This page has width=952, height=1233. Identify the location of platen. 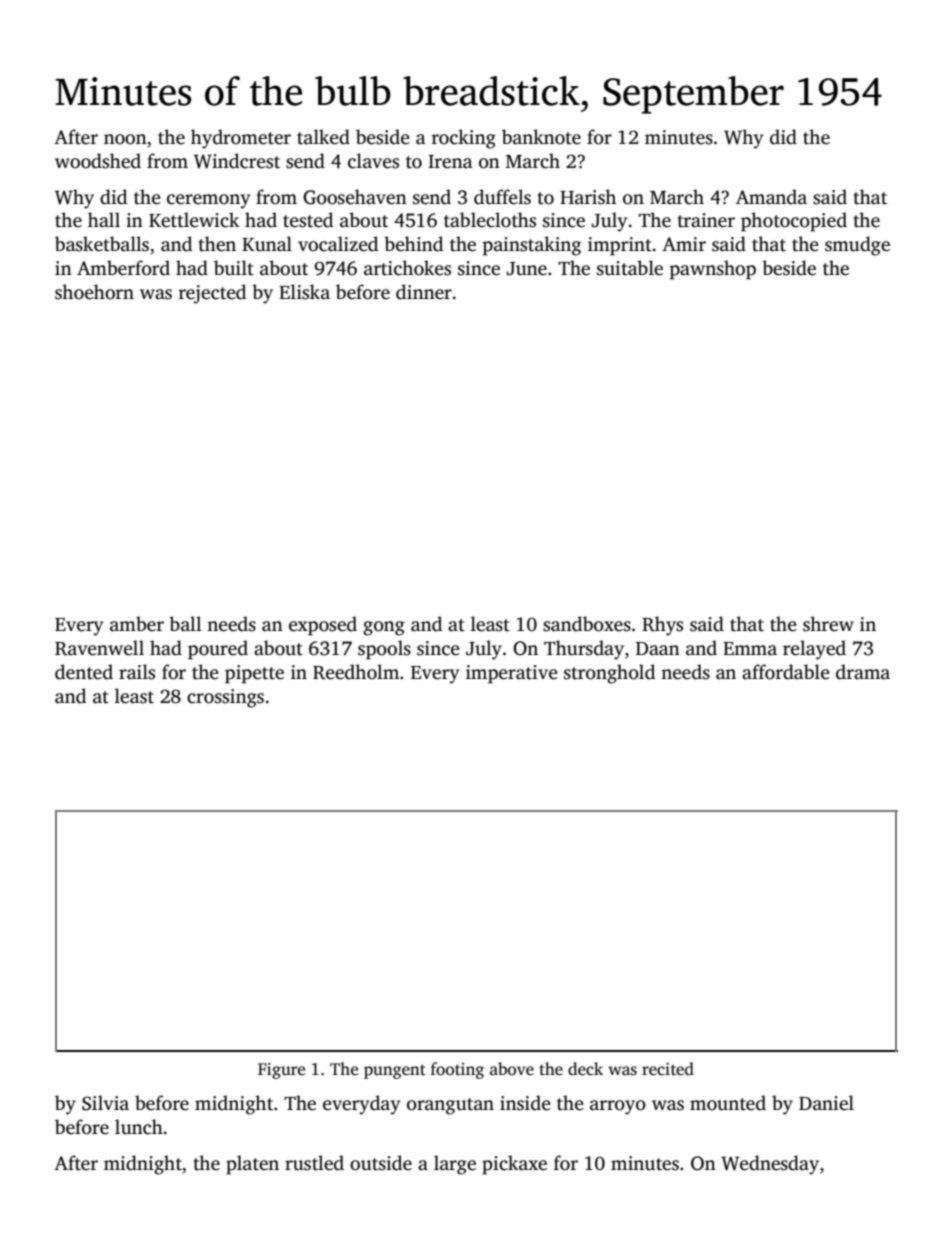
(252, 1165).
